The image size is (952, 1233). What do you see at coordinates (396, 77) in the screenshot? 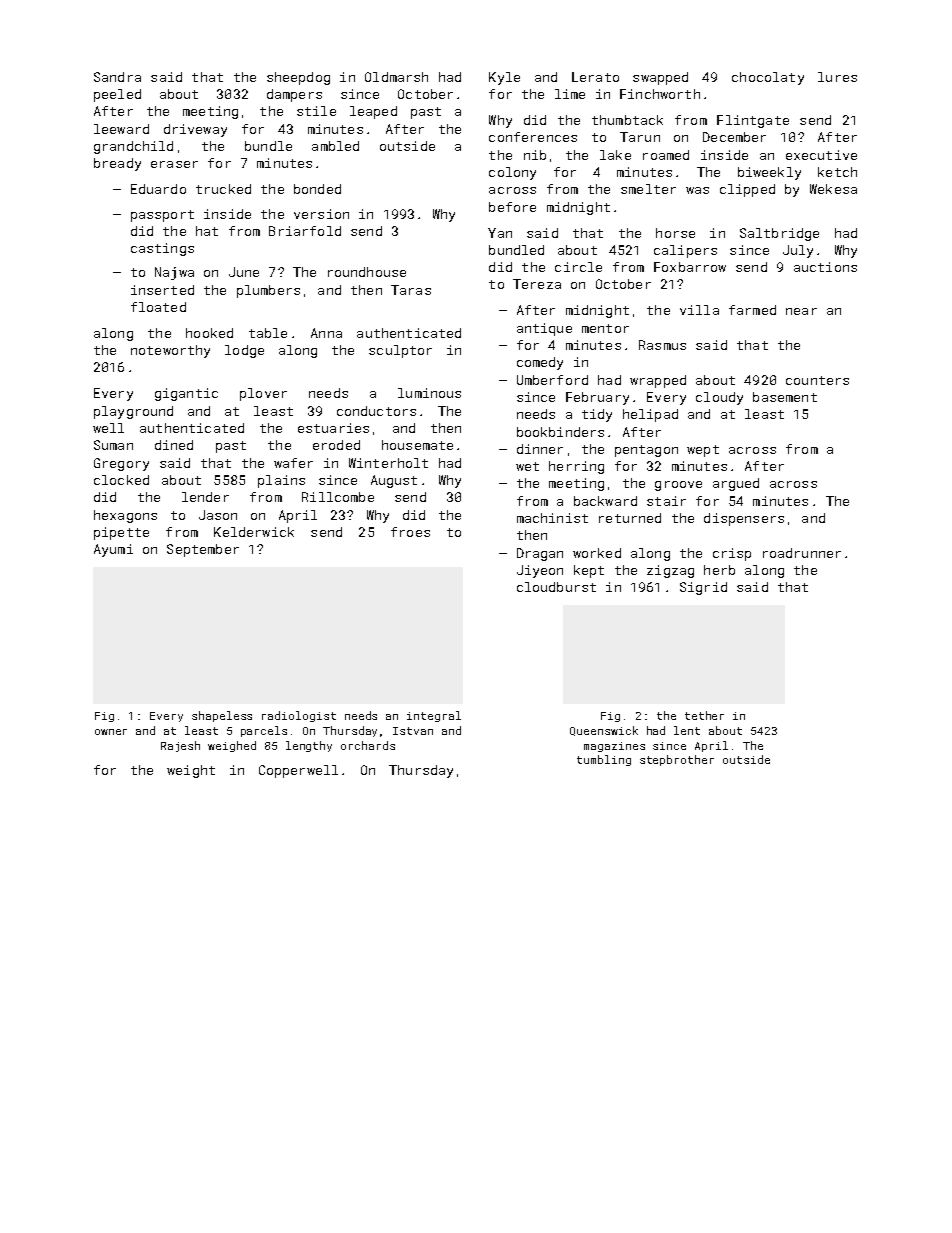
I see `Oldmarsh` at bounding box center [396, 77].
